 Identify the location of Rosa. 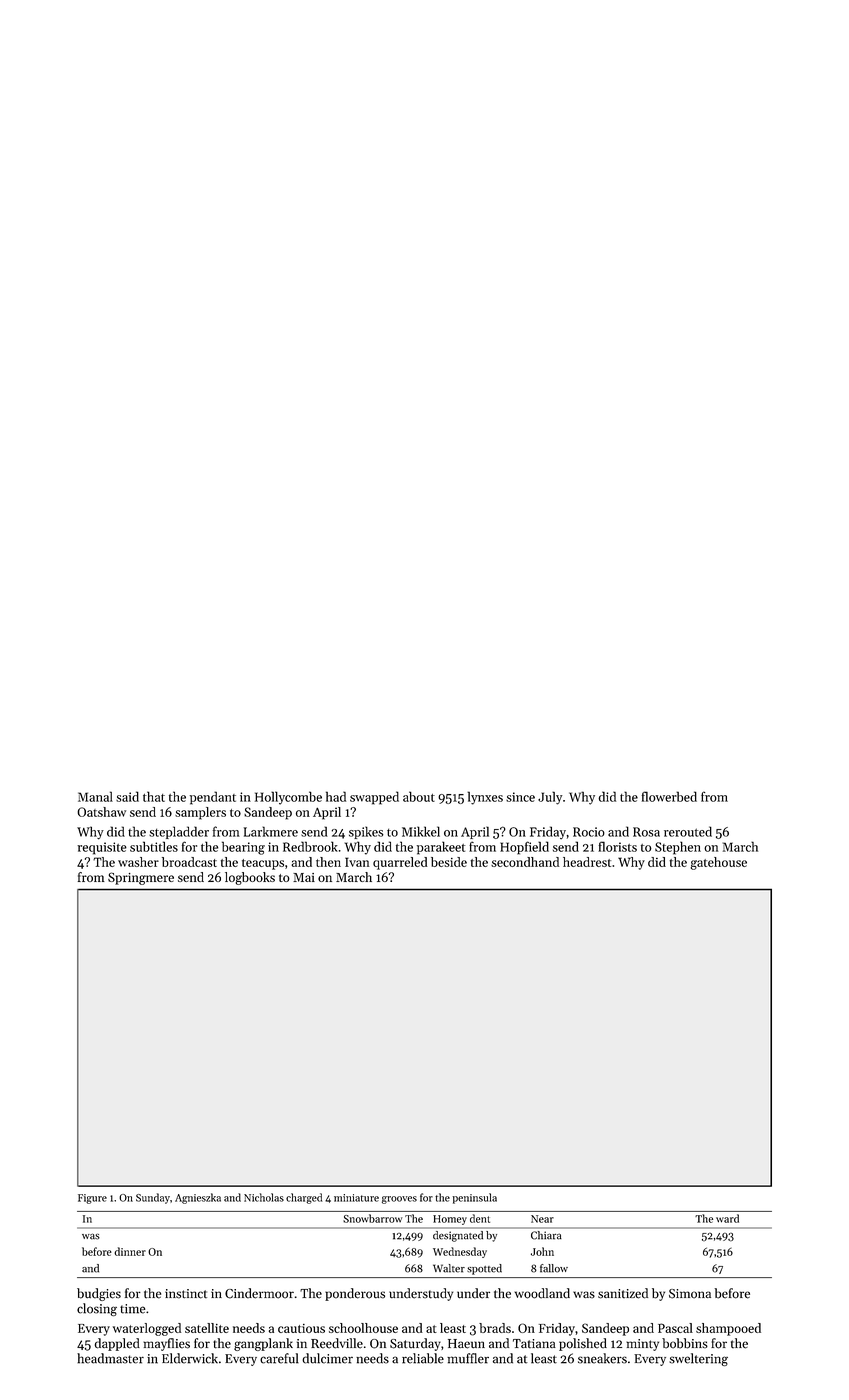
(646, 832).
